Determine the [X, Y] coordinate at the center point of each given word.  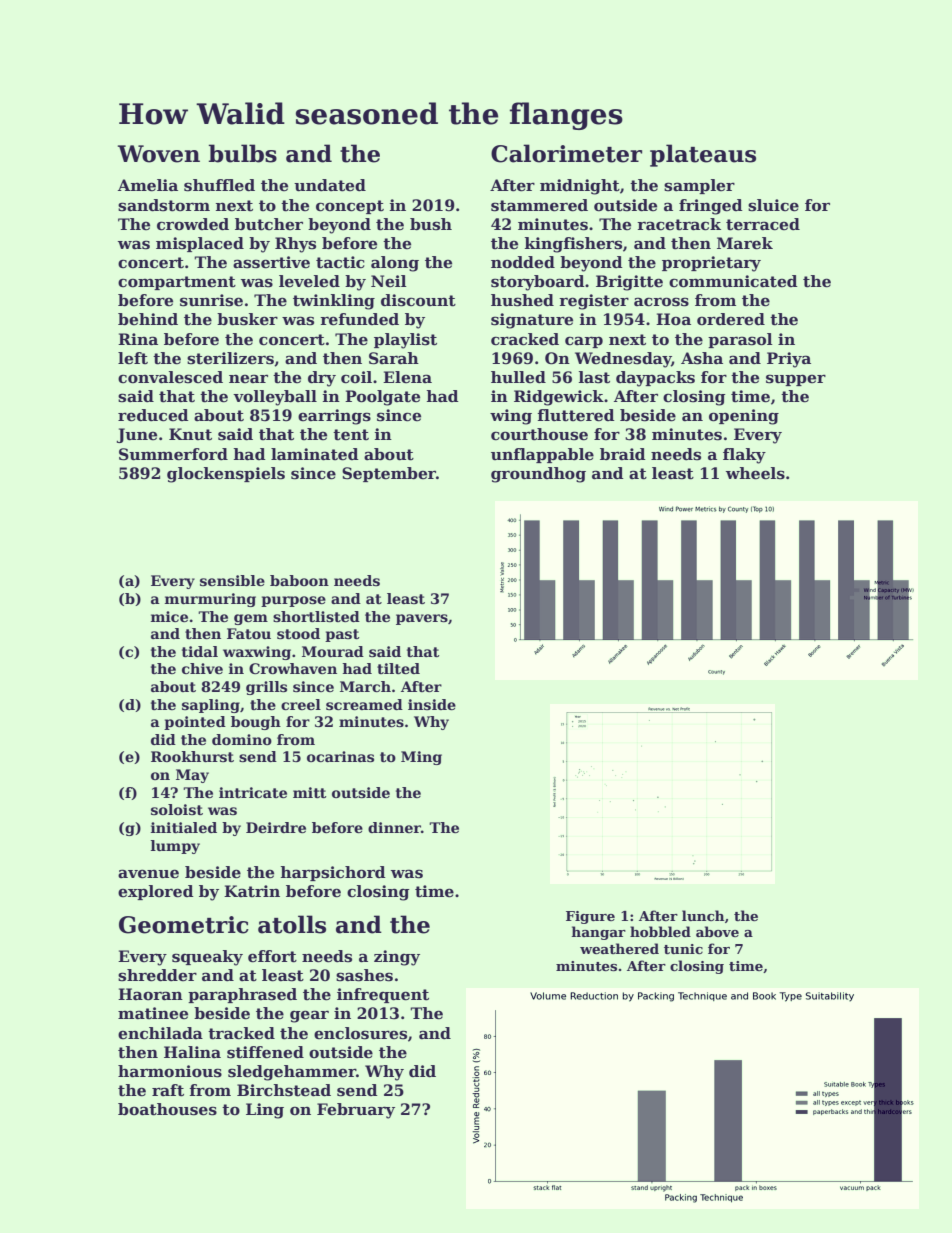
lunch [703, 915]
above [717, 931]
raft [168, 1090]
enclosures [360, 1033]
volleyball [275, 398]
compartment [177, 283]
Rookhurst [192, 756]
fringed [711, 207]
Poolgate [382, 398]
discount [418, 300]
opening [744, 417]
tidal [200, 651]
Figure [590, 917]
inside [432, 704]
